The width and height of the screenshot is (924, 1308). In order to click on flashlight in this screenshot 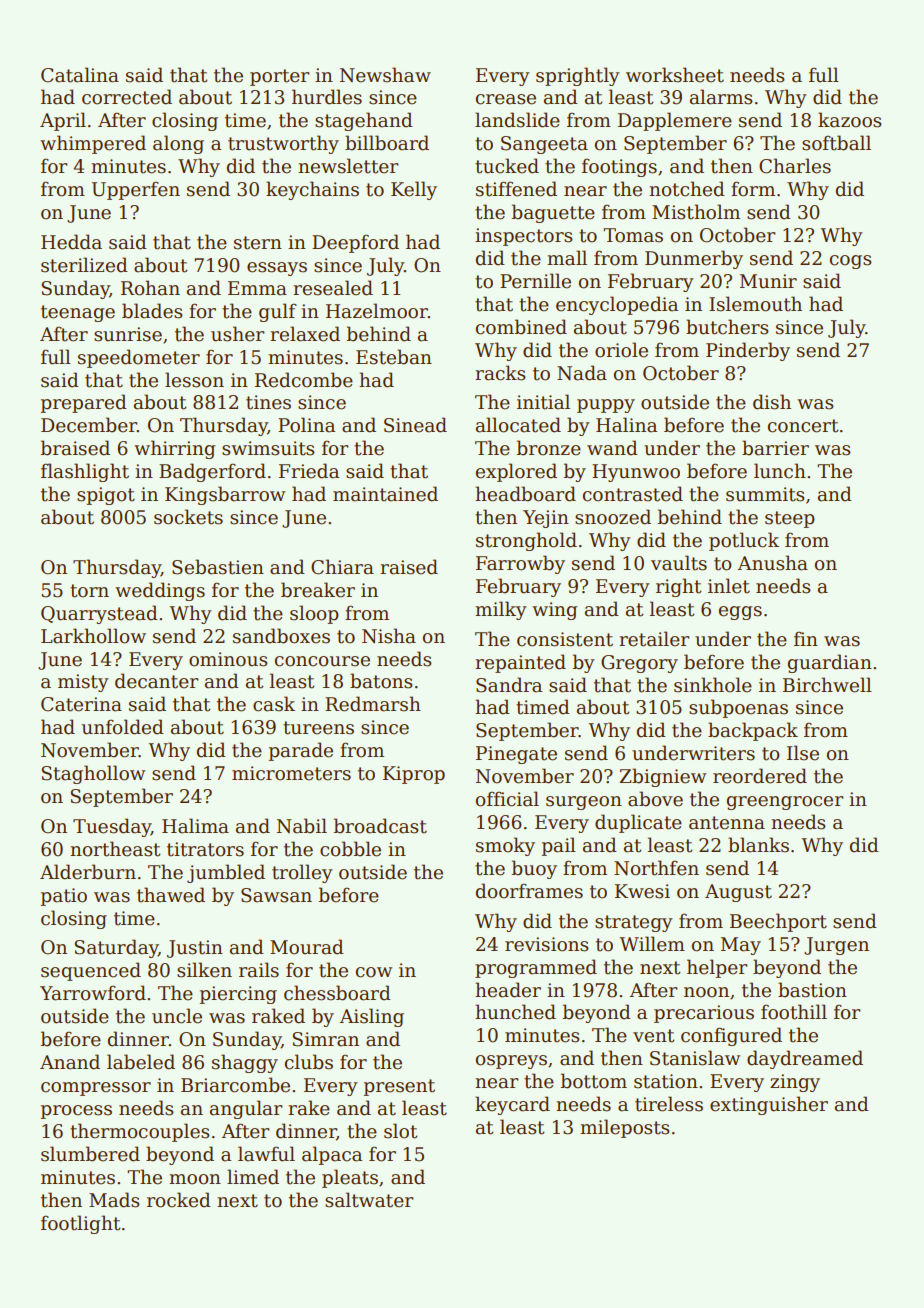, I will do `click(85, 472)`.
